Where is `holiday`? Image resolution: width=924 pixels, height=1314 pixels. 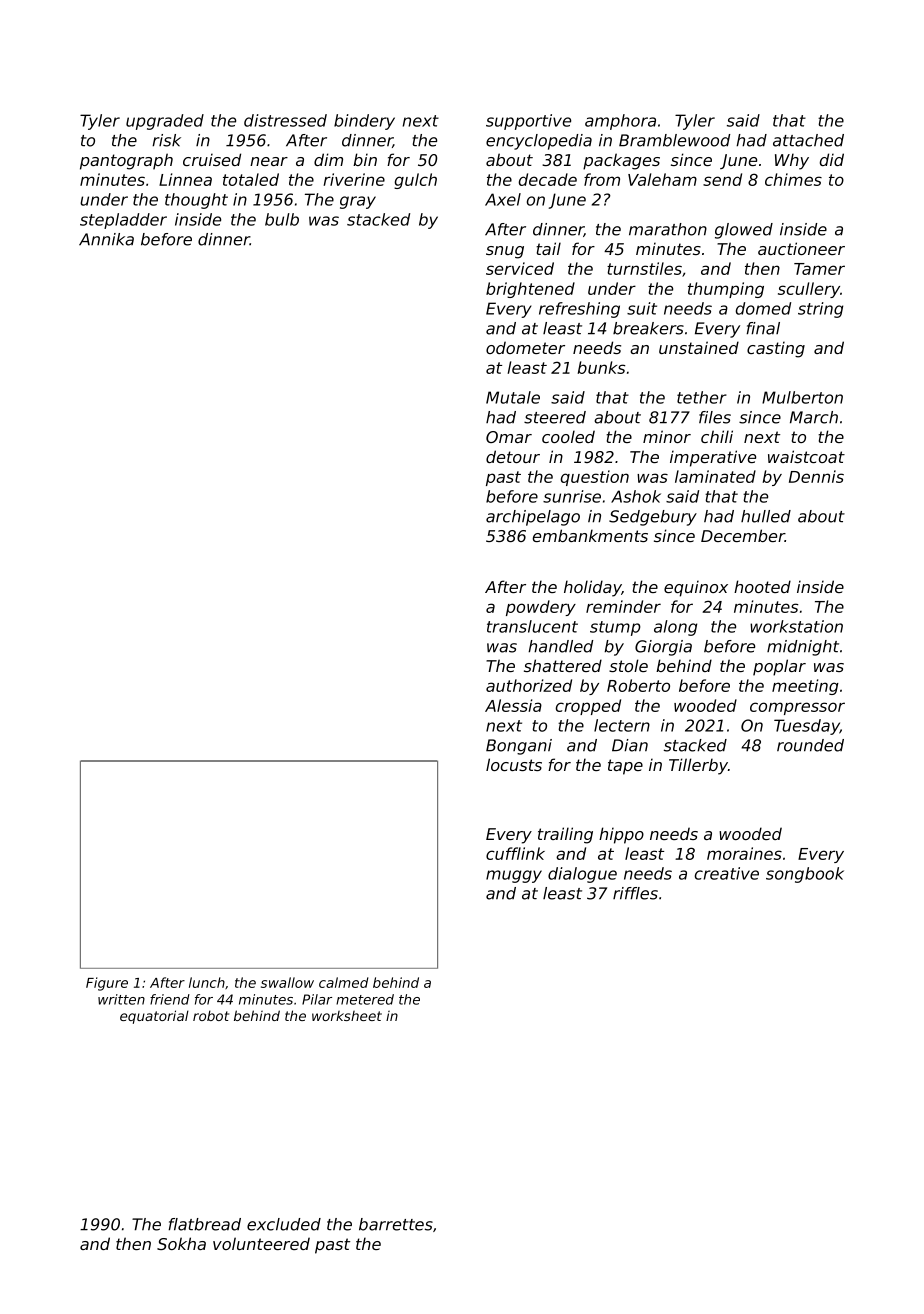 holiday is located at coordinates (593, 588).
